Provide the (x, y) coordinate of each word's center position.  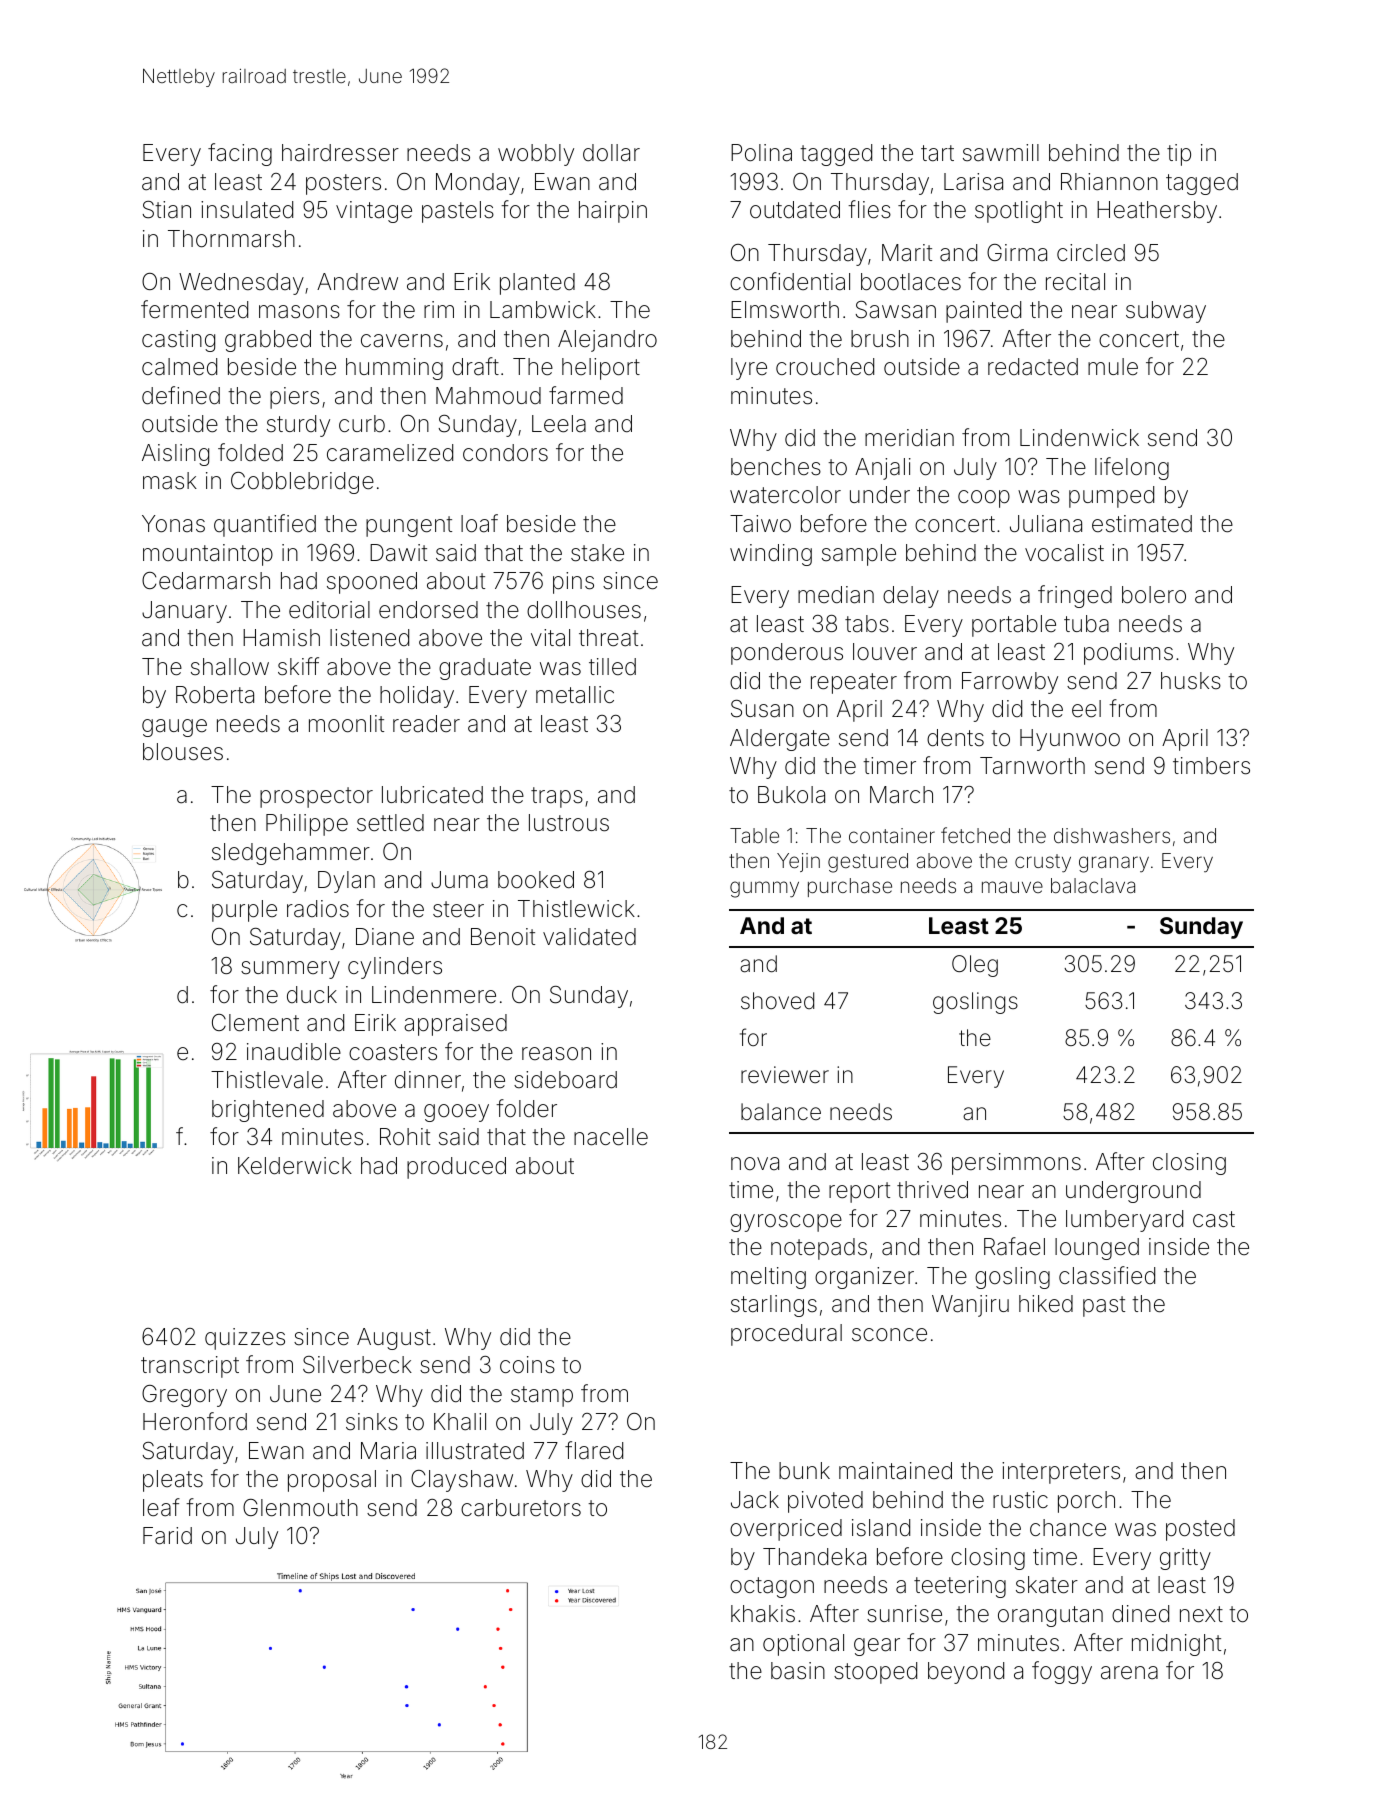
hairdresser (340, 153)
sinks (372, 1422)
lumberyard (1124, 1221)
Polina (761, 153)
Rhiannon (1109, 182)
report (859, 1192)
